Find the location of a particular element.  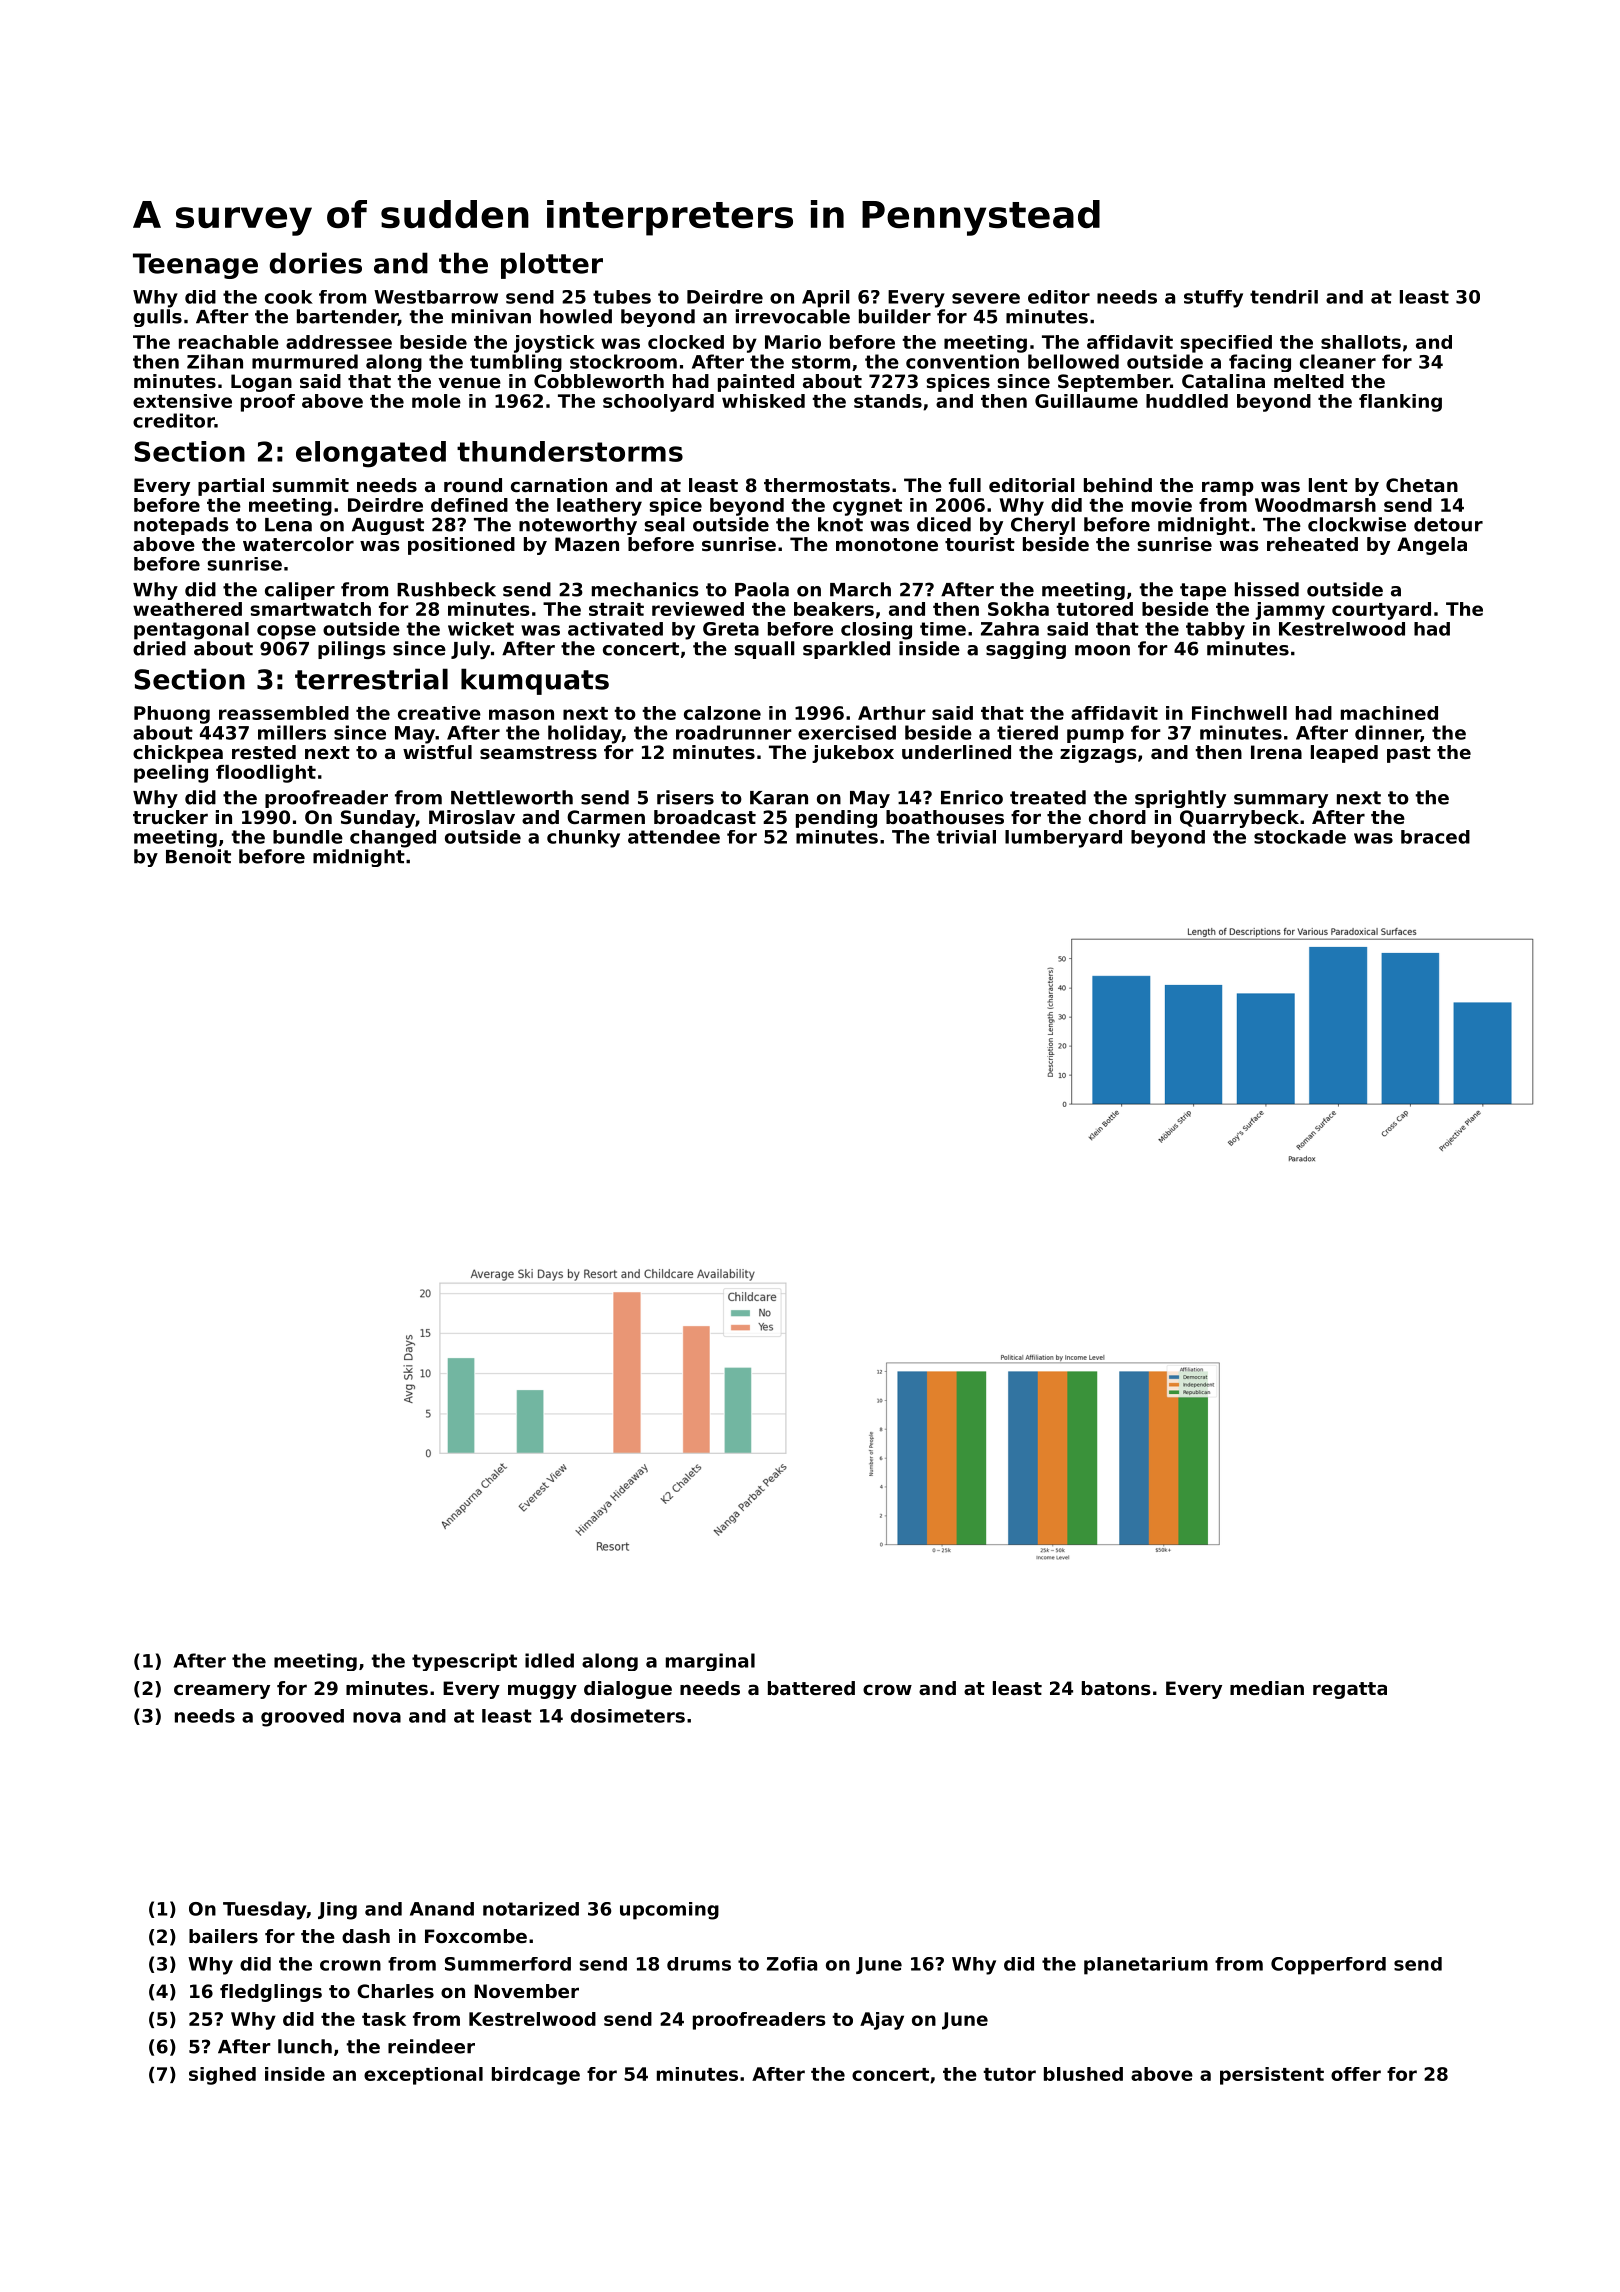

Copperford is located at coordinates (1328, 1966).
